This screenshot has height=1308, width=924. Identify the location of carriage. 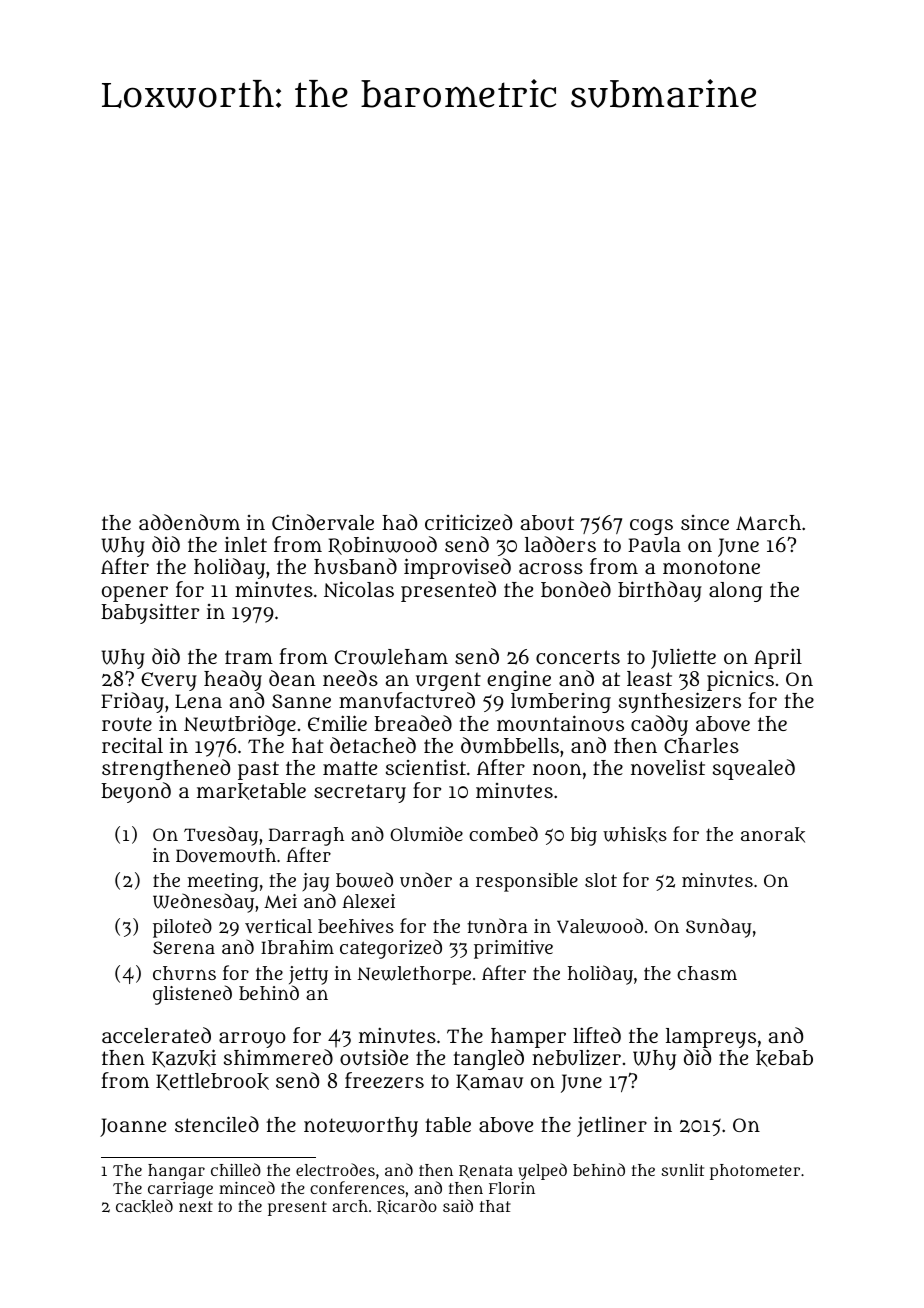
(180, 1190).
